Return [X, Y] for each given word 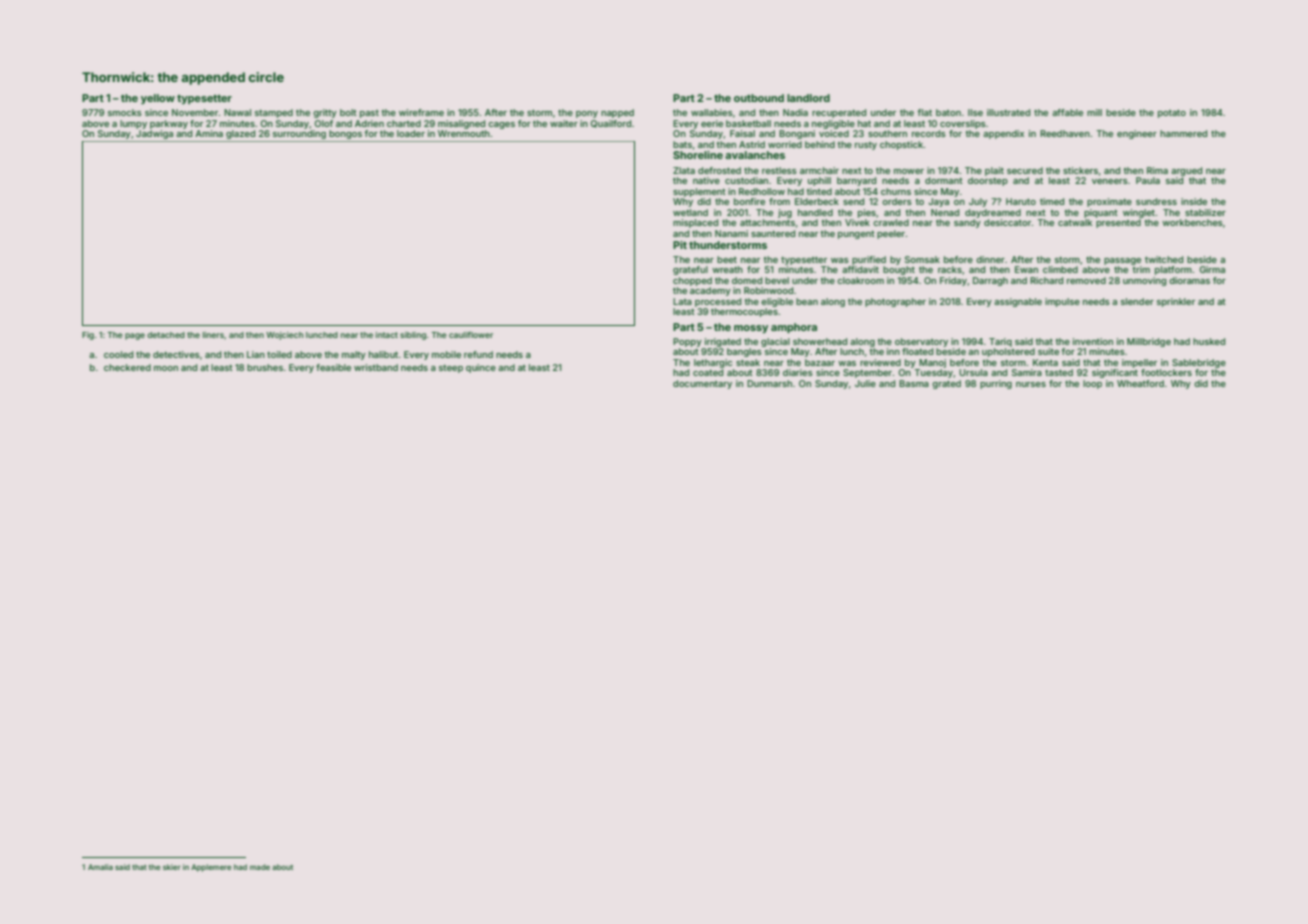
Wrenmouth [464, 133]
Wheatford [1140, 383]
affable [1067, 112]
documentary [702, 384]
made [260, 867]
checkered [127, 367]
